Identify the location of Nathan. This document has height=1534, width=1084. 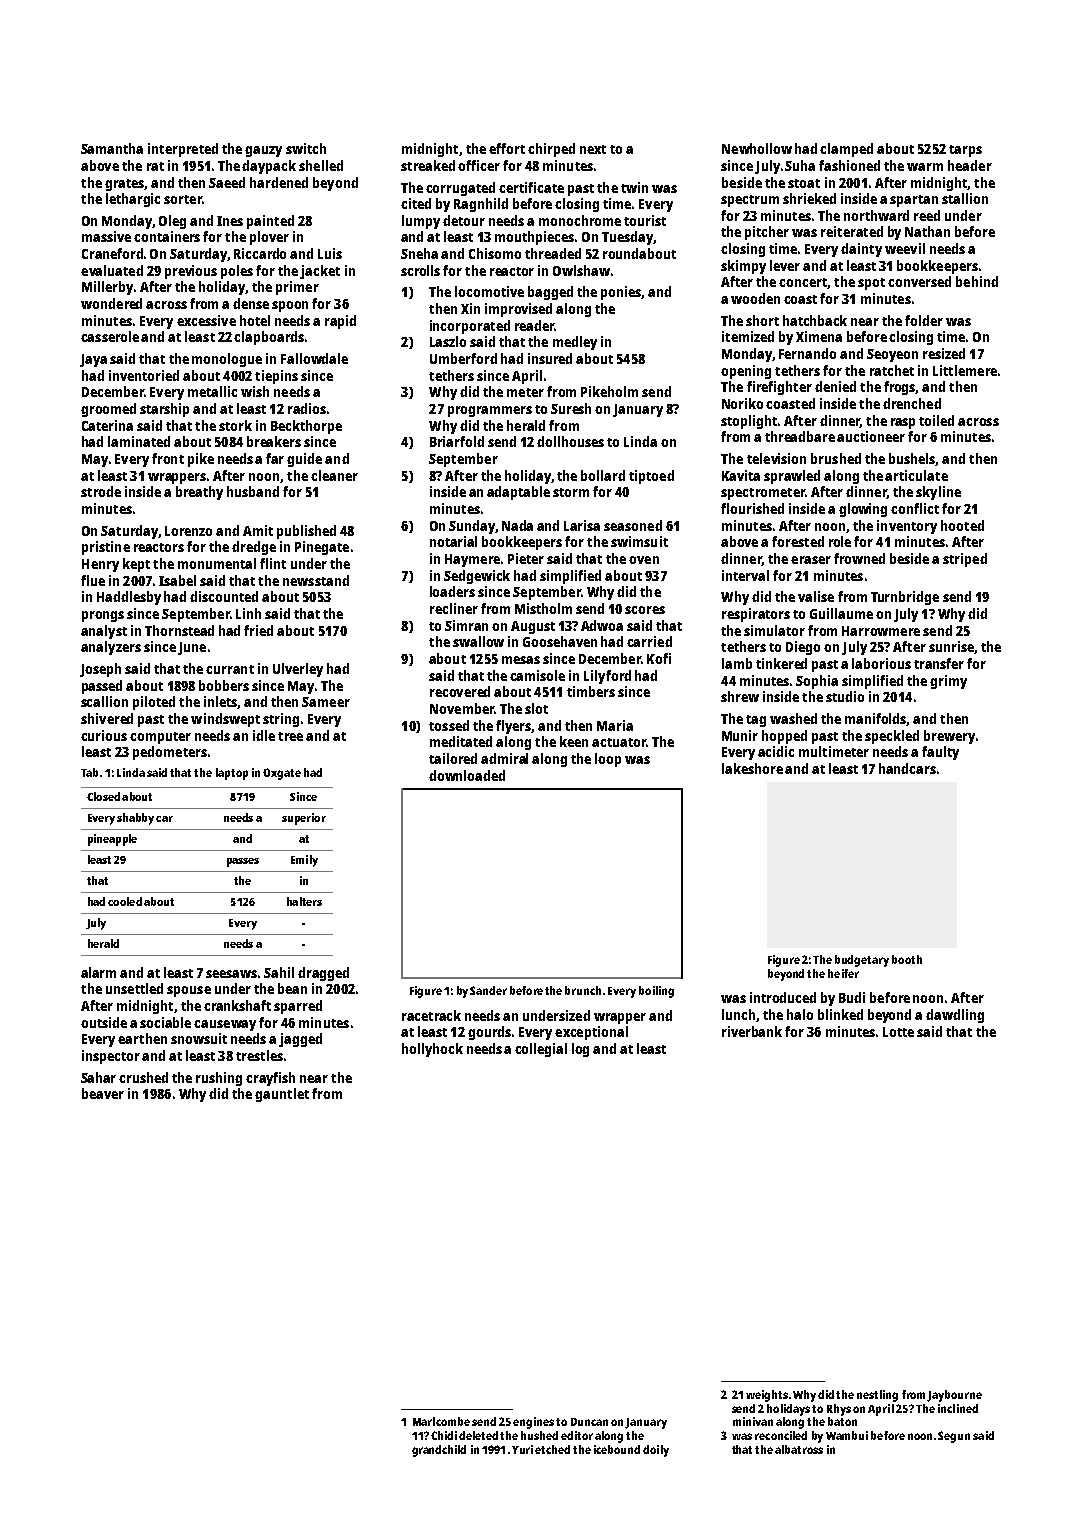
(927, 231).
